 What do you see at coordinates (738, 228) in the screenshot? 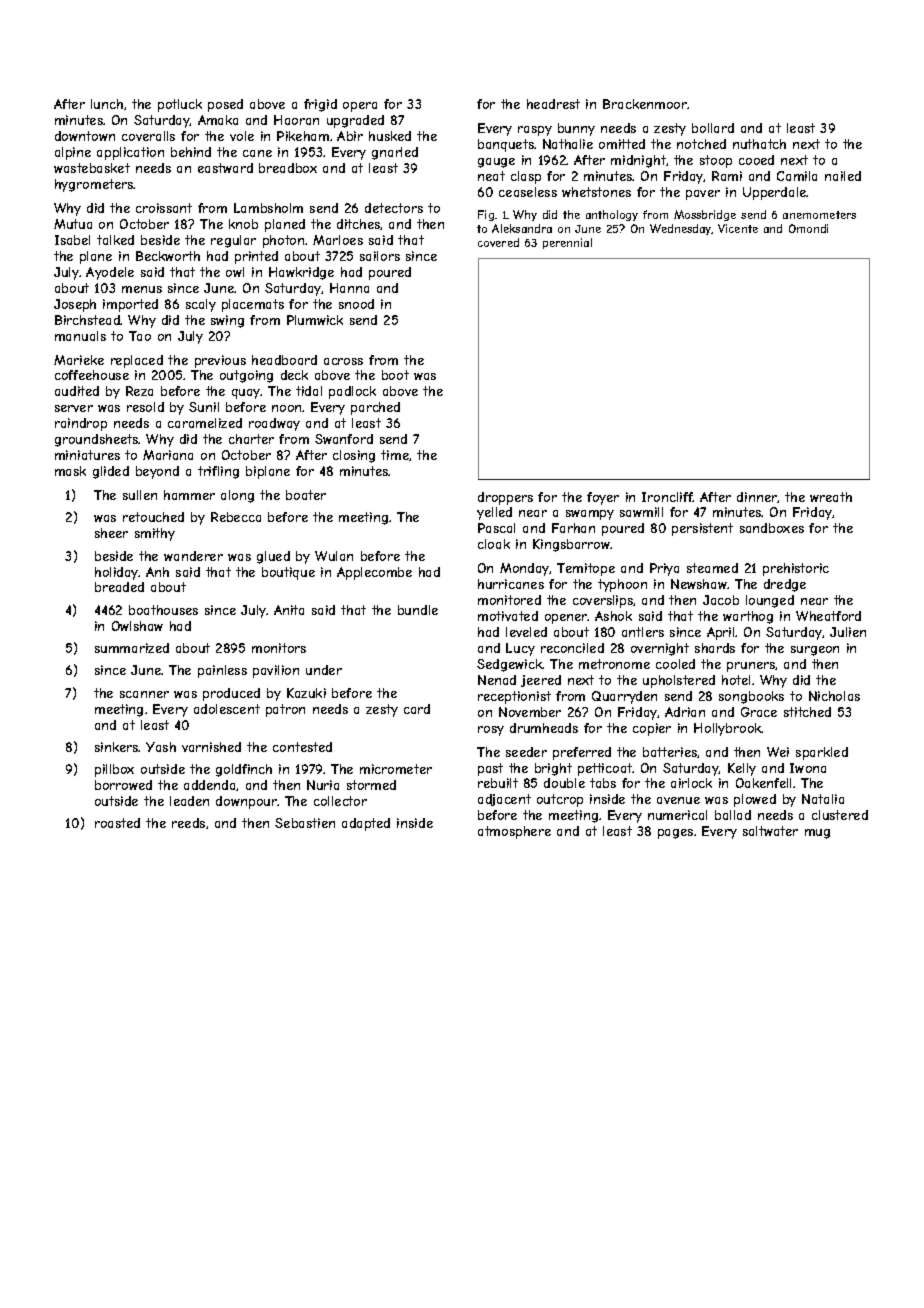
I see `Vicente` at bounding box center [738, 228].
